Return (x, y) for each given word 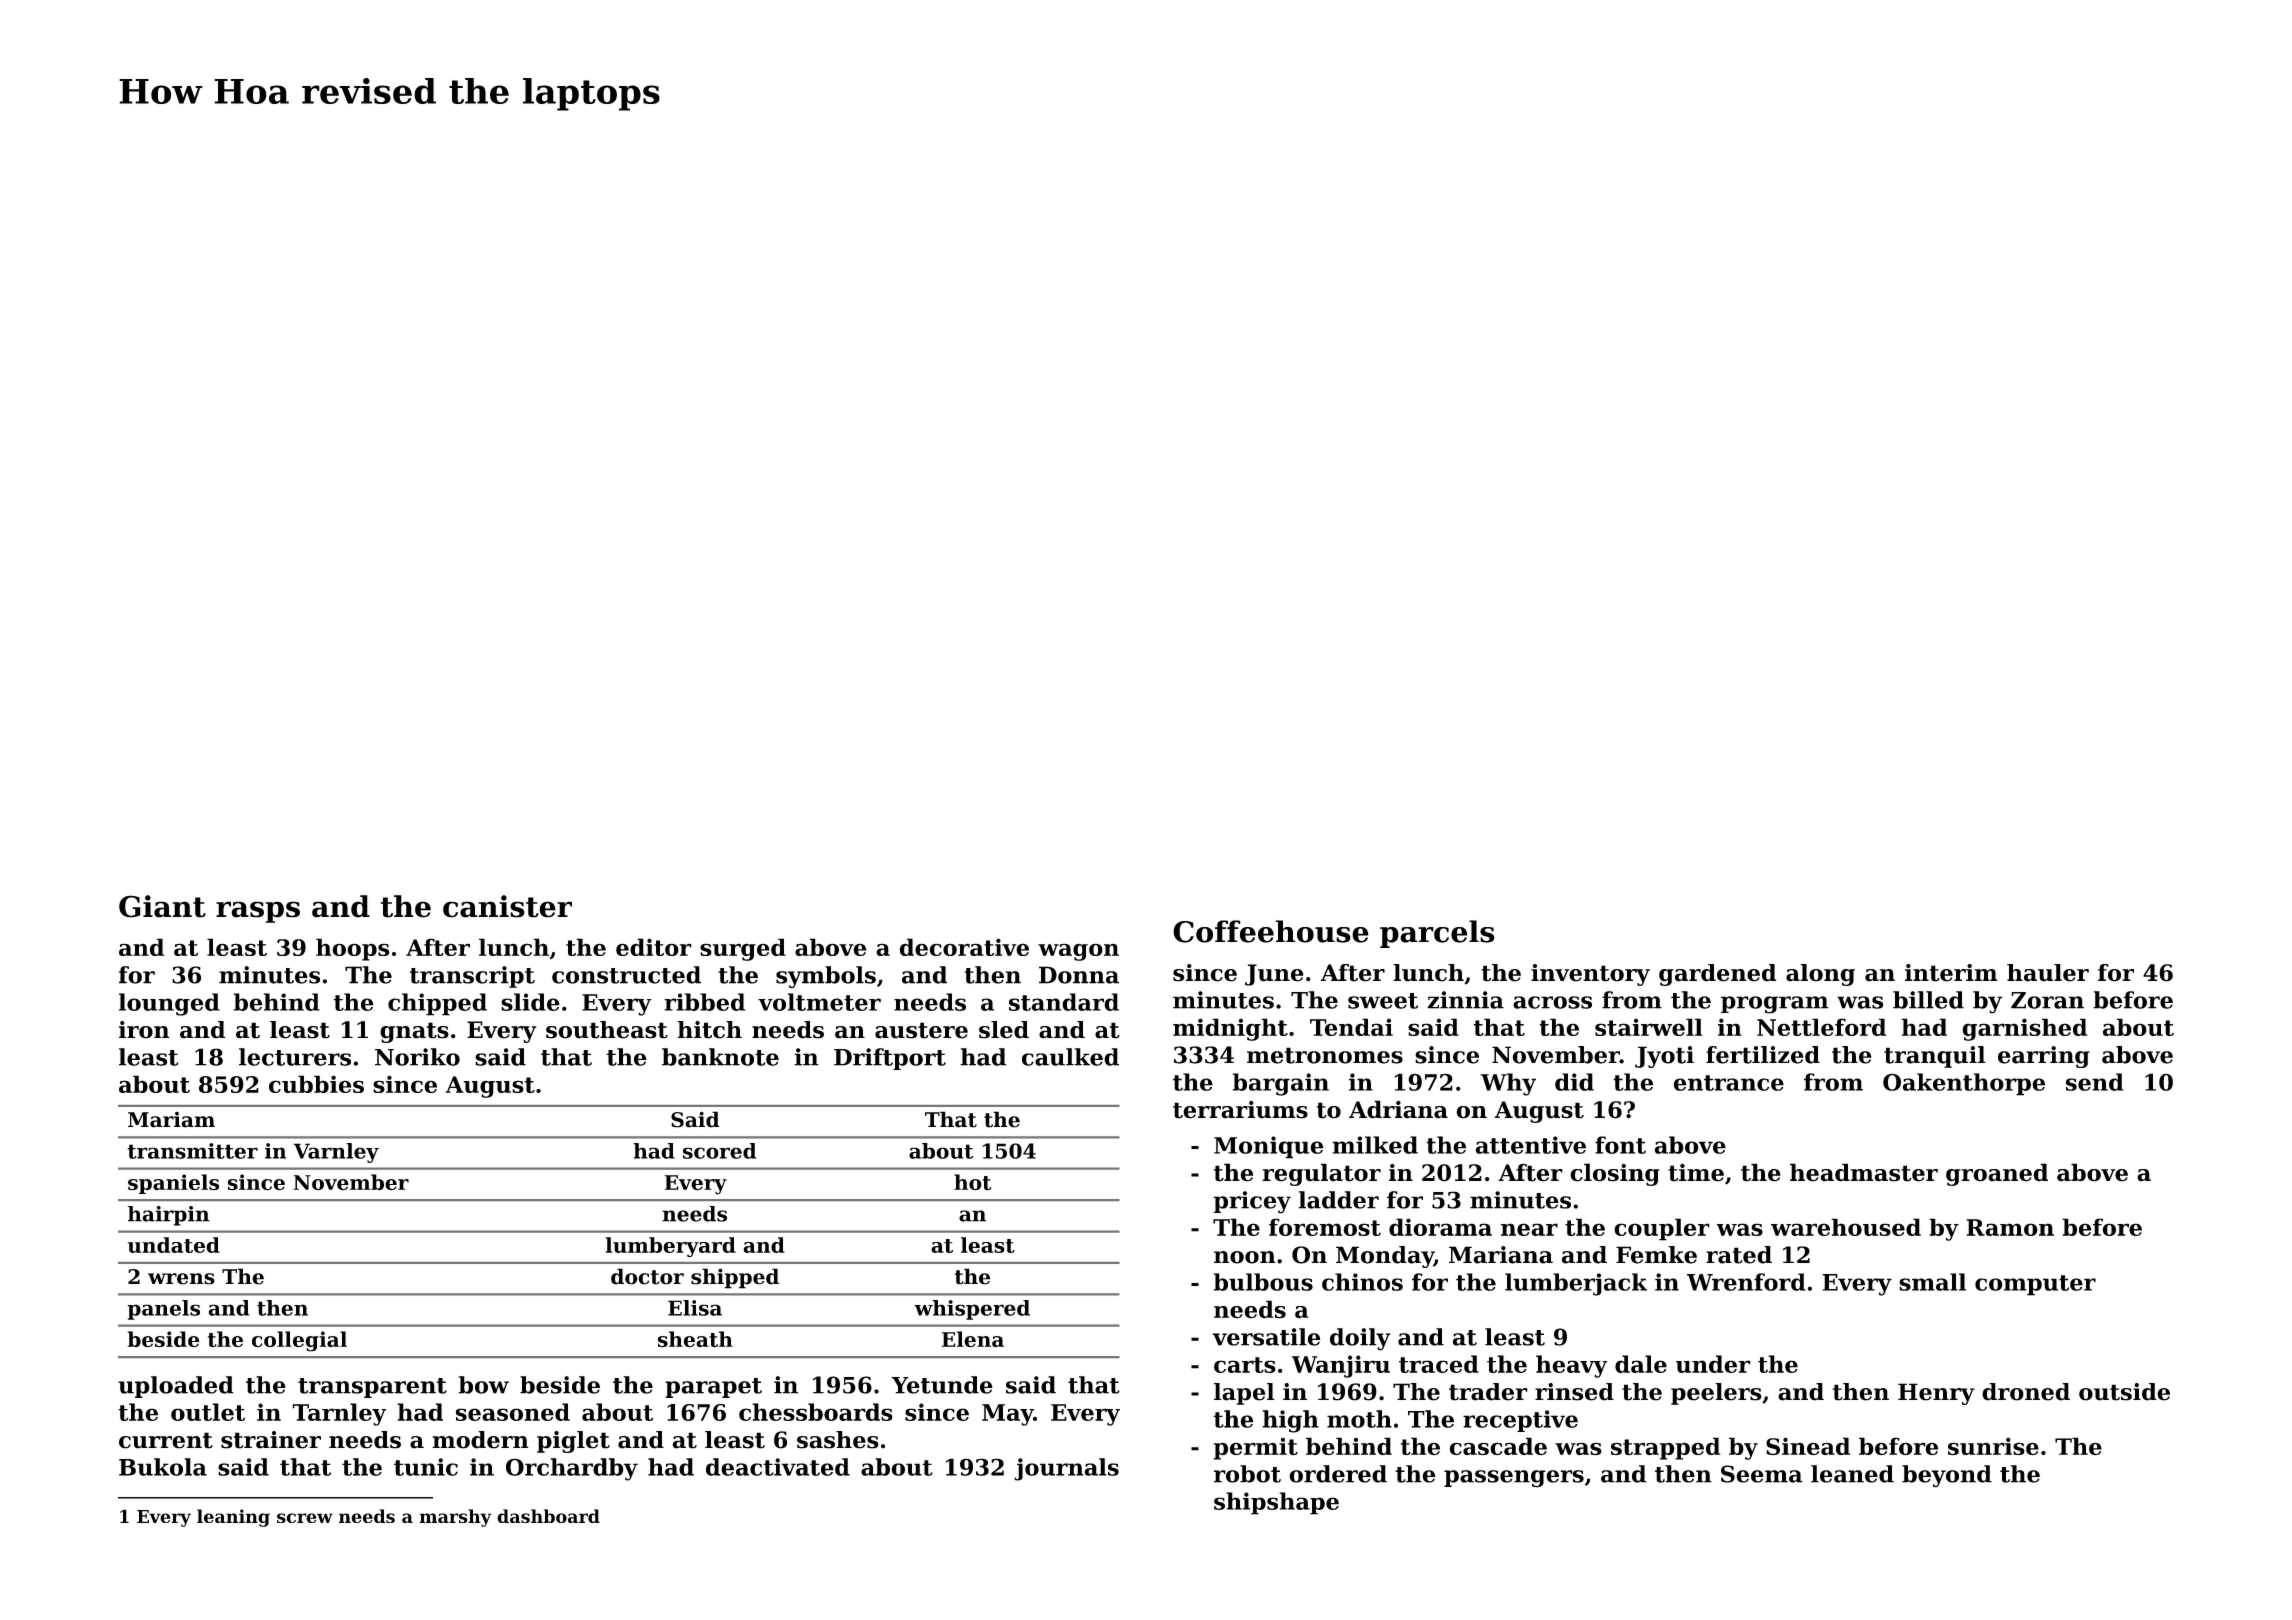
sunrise (1993, 1446)
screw (305, 1518)
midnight (1230, 1029)
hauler (2048, 973)
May (1008, 1415)
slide (530, 1002)
